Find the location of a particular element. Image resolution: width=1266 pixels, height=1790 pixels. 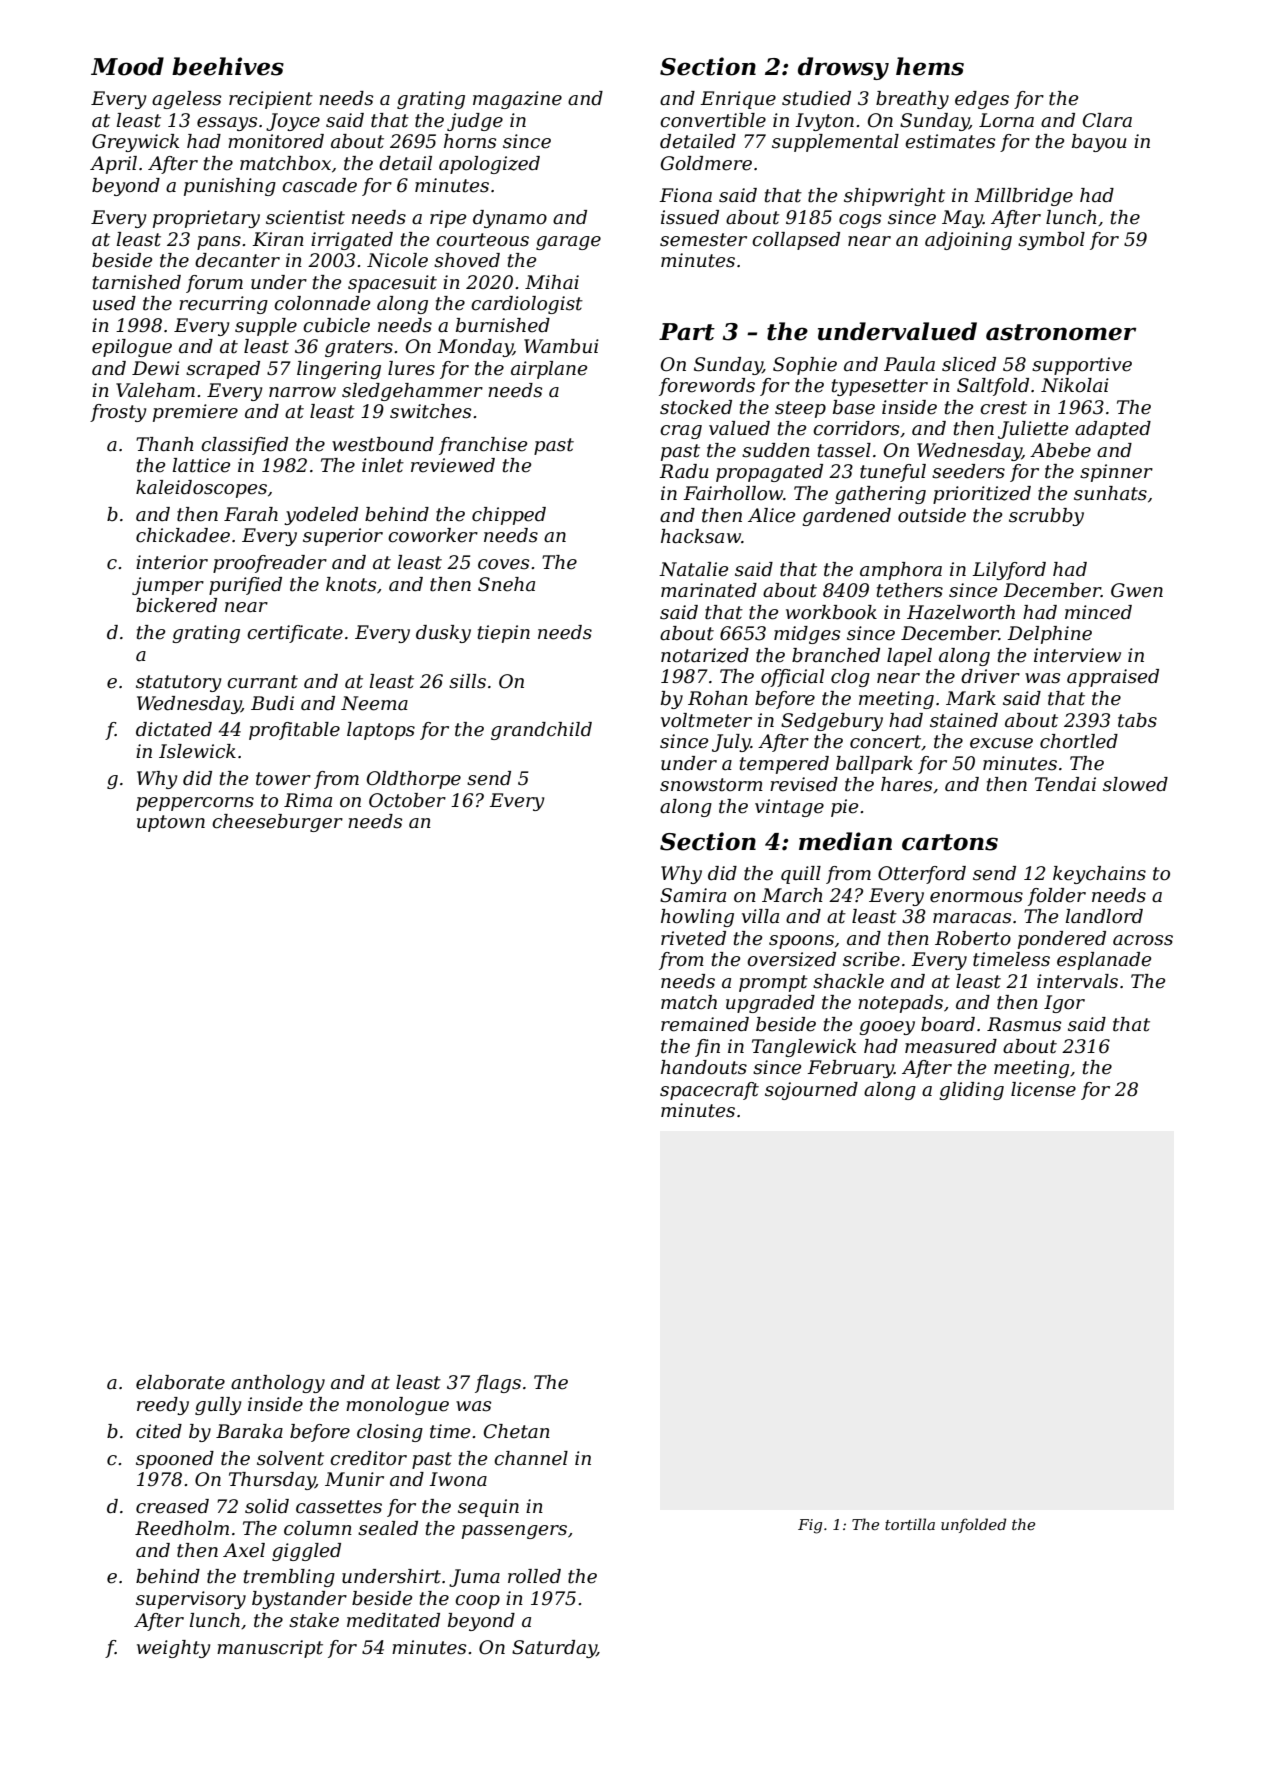

Budi is located at coordinates (272, 703).
